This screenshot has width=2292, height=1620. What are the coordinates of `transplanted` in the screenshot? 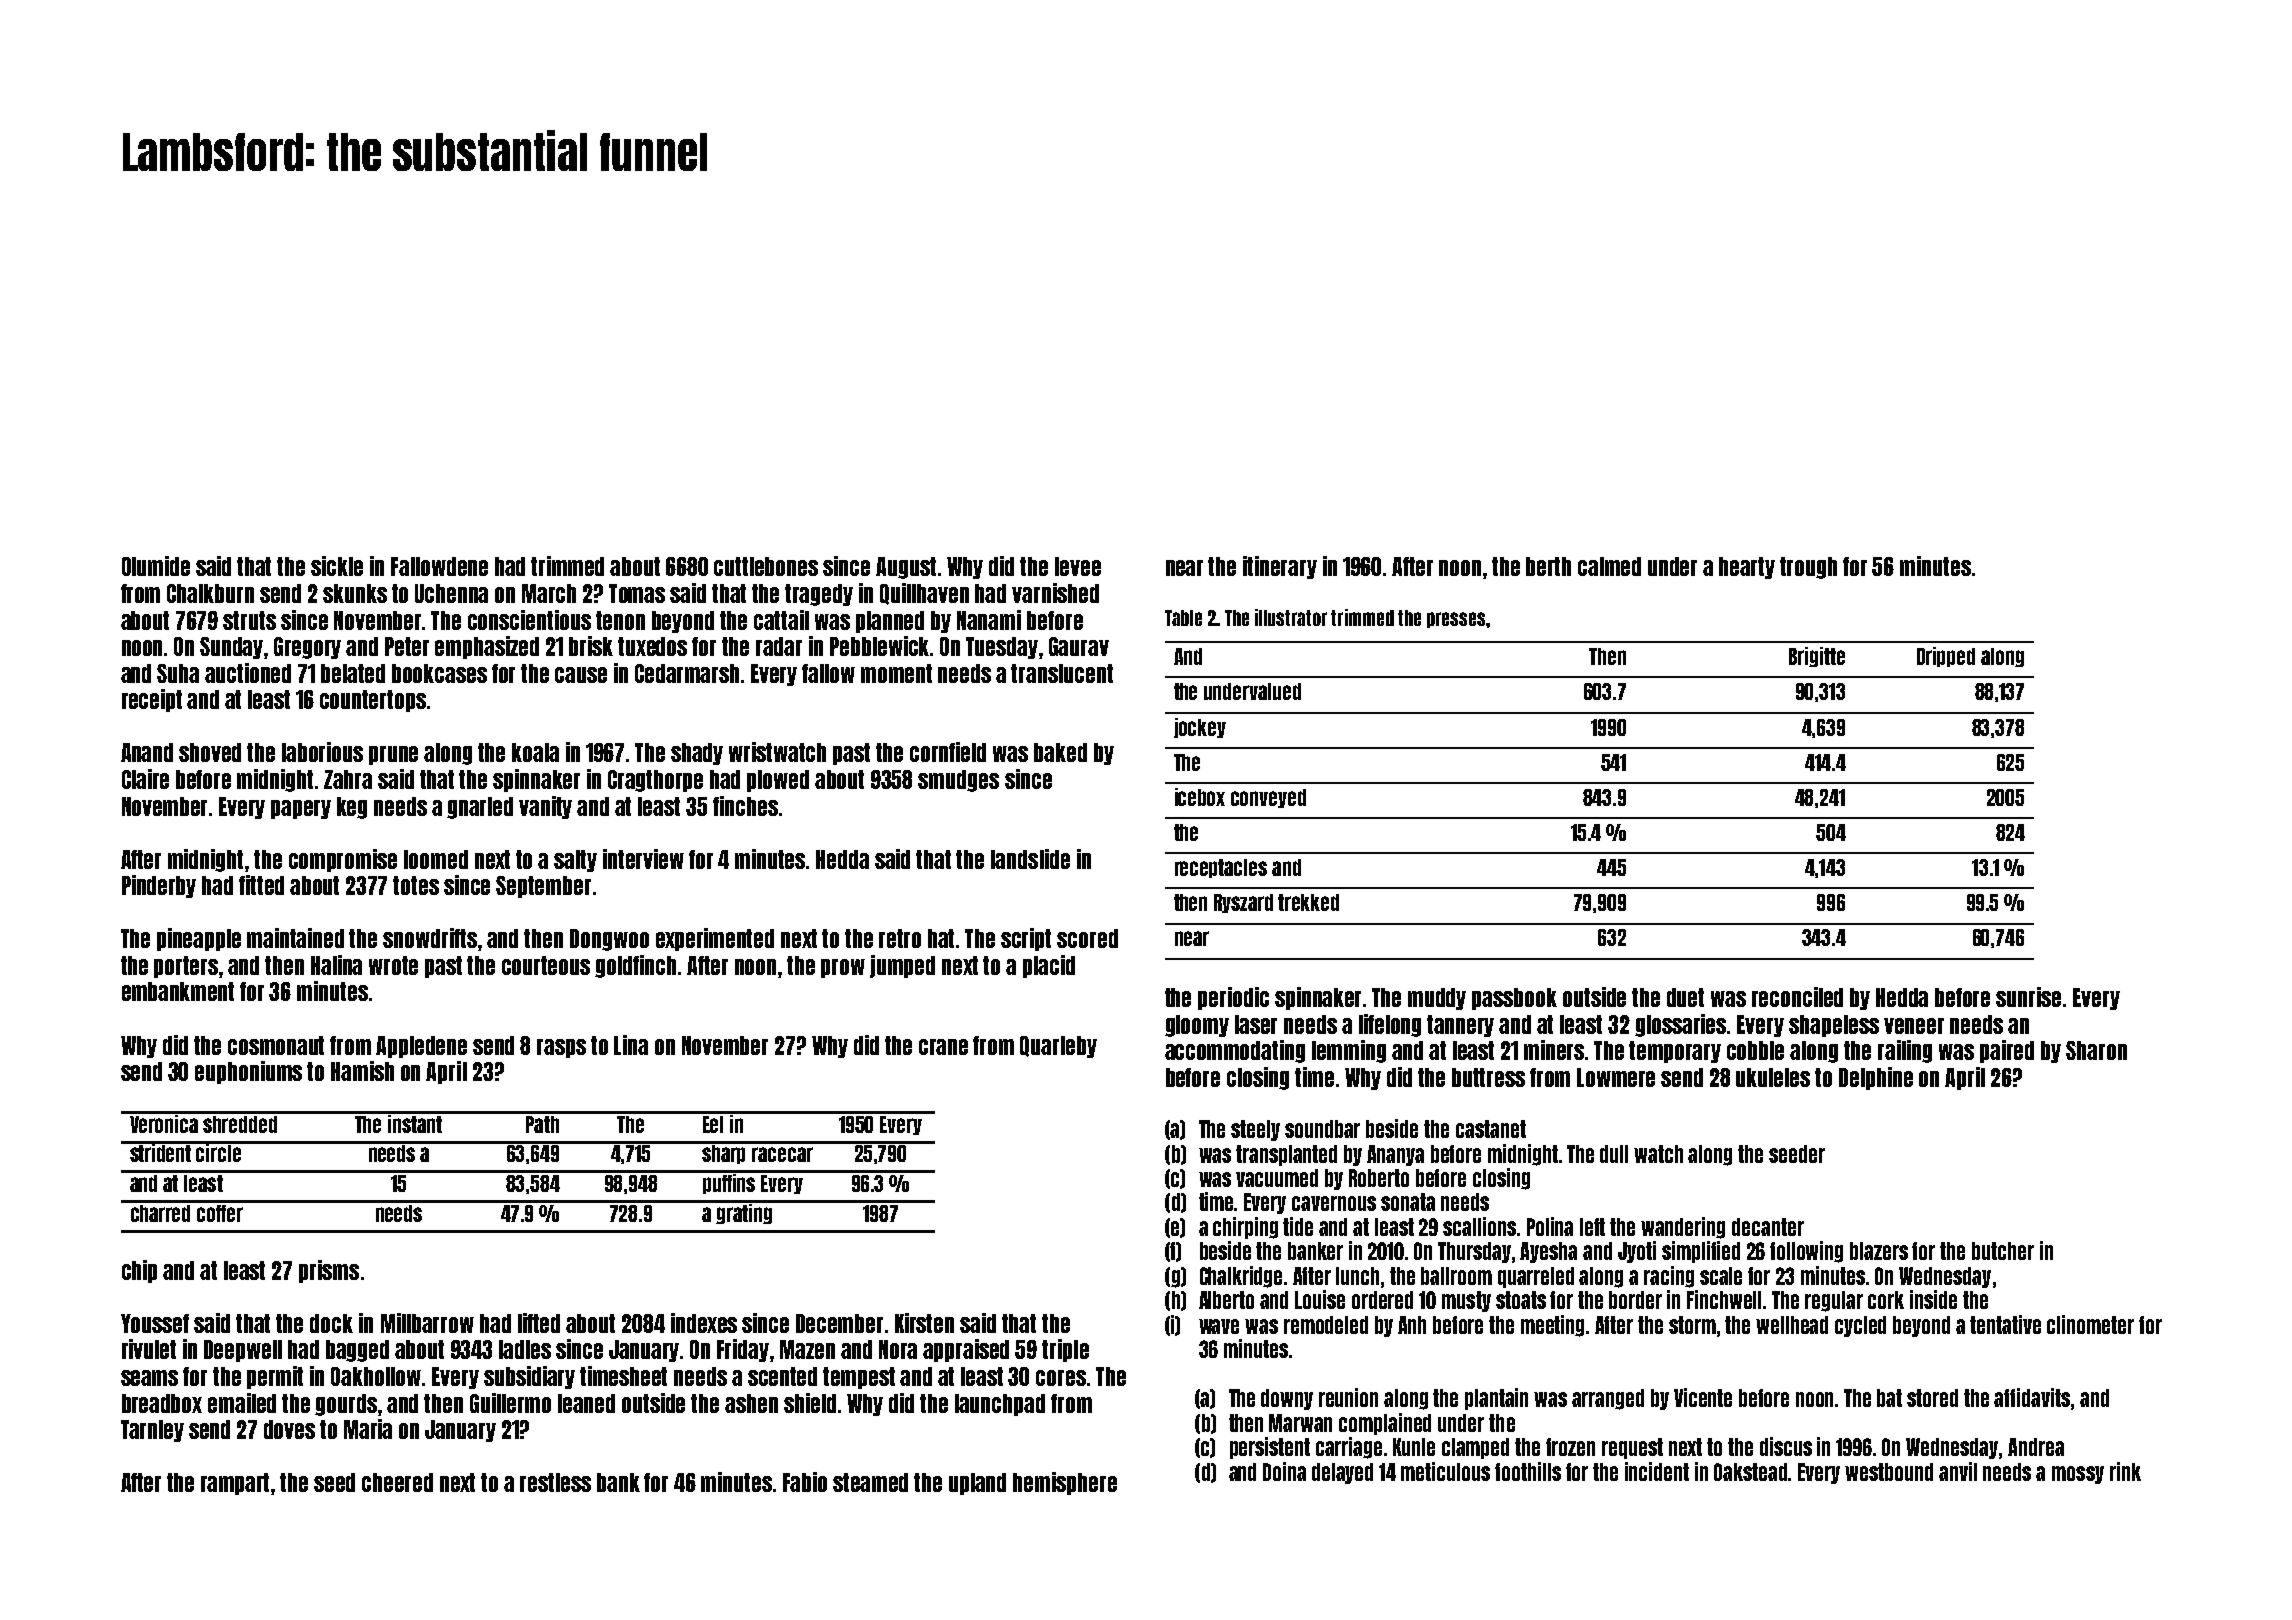 It's located at (1286, 1155).
